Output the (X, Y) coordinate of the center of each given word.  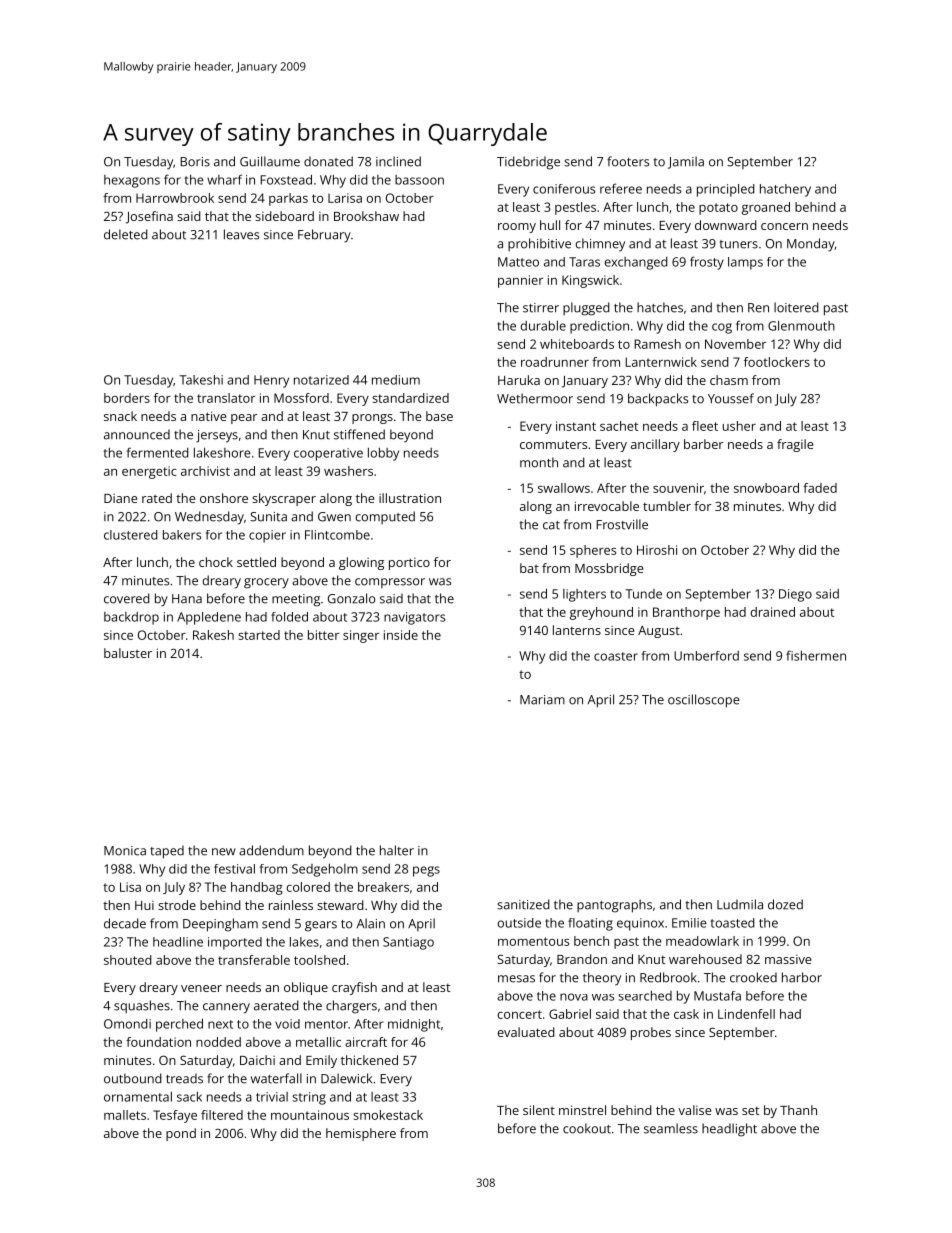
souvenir (678, 488)
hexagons (132, 181)
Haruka (519, 380)
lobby (383, 454)
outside (519, 923)
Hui (144, 905)
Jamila (686, 162)
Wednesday (209, 518)
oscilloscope (704, 701)
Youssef (731, 398)
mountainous (310, 1115)
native (208, 416)
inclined (398, 161)
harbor (802, 977)
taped (167, 852)
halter (397, 850)
